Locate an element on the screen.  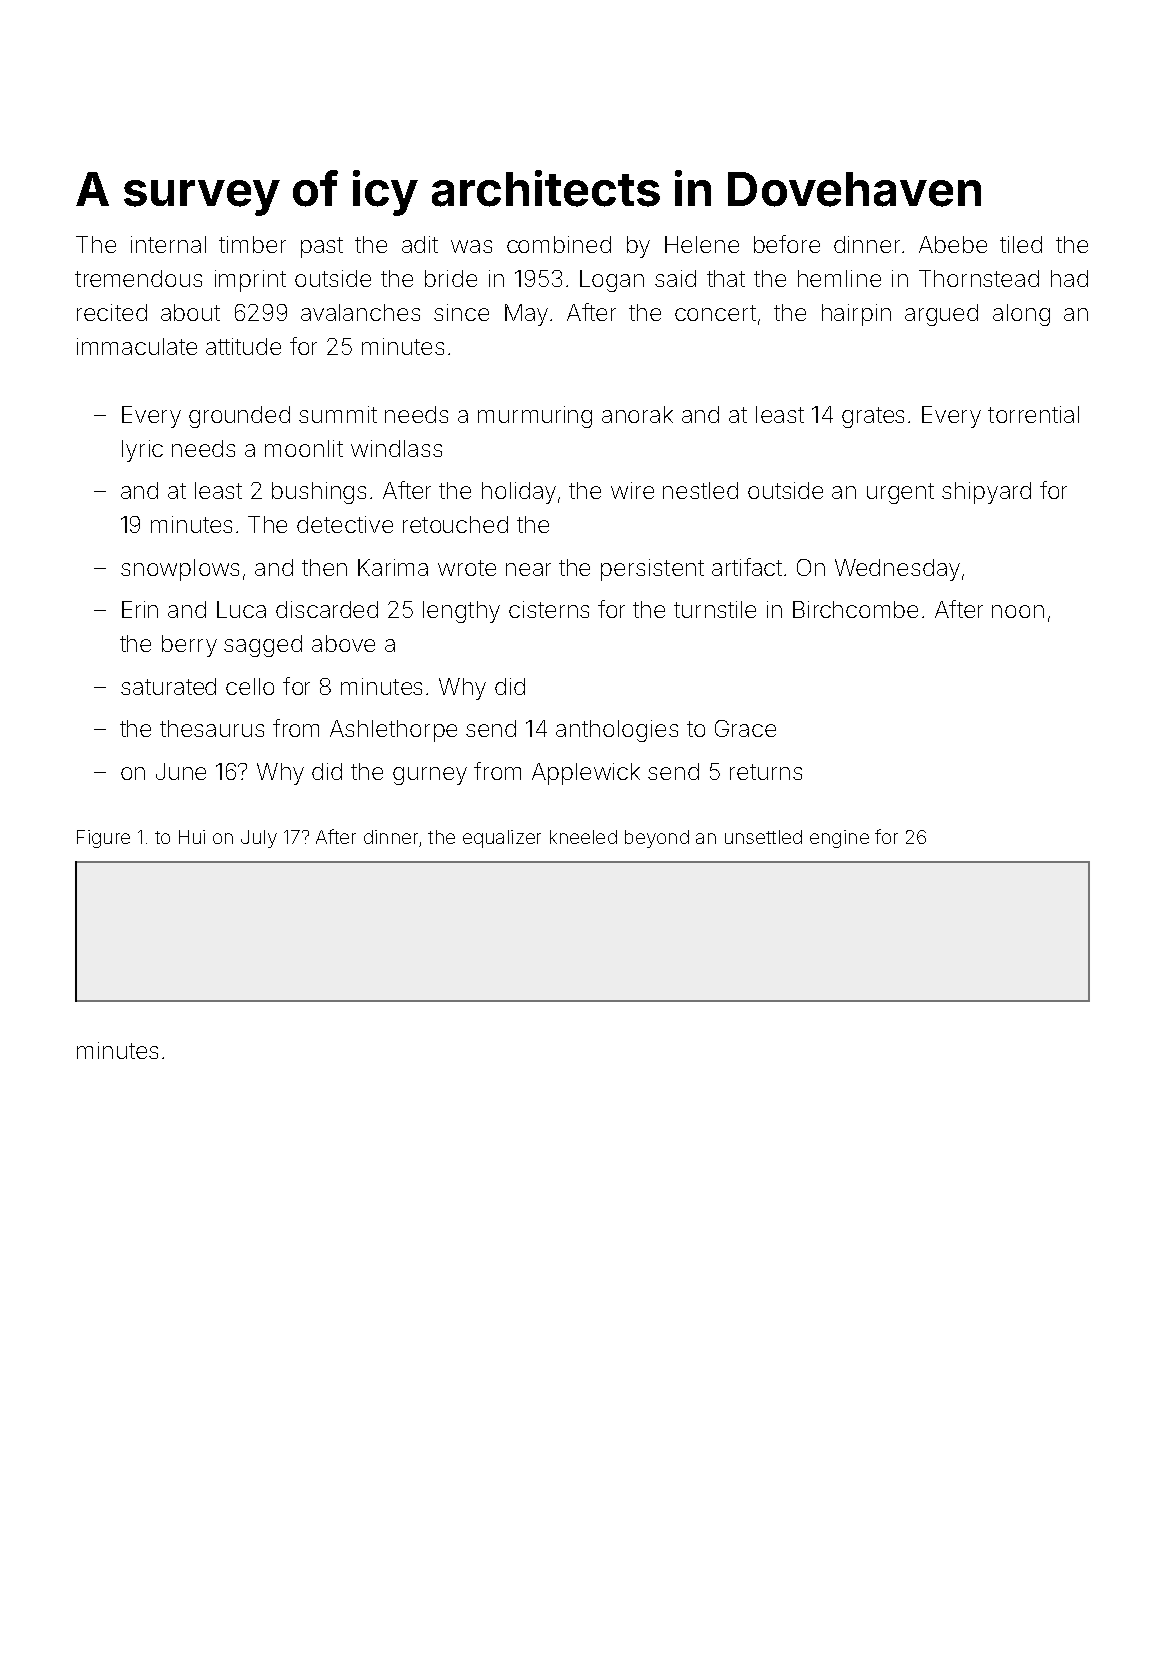
cello is located at coordinates (250, 686).
